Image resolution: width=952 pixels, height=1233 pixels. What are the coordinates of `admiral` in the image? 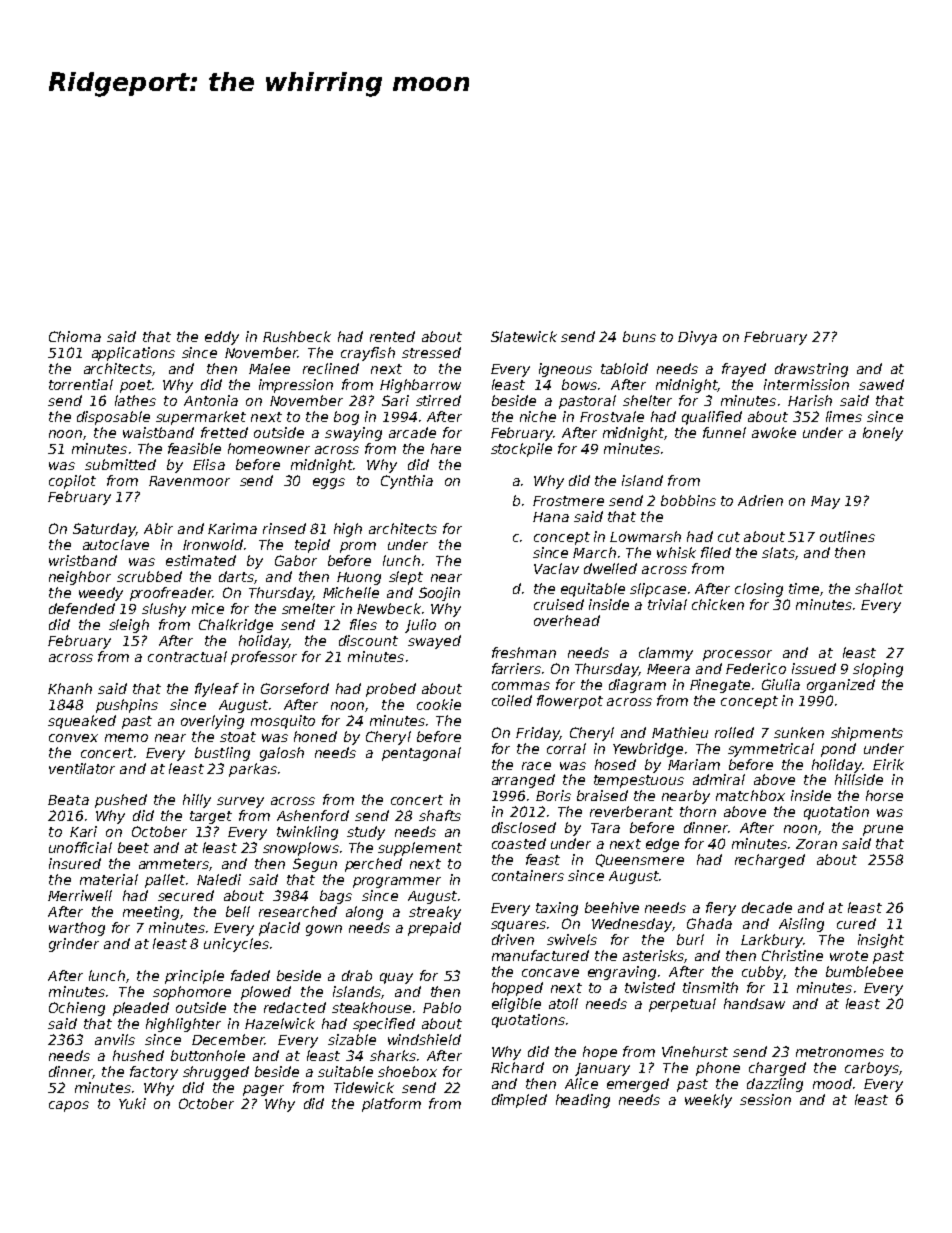 It's located at (719, 779).
